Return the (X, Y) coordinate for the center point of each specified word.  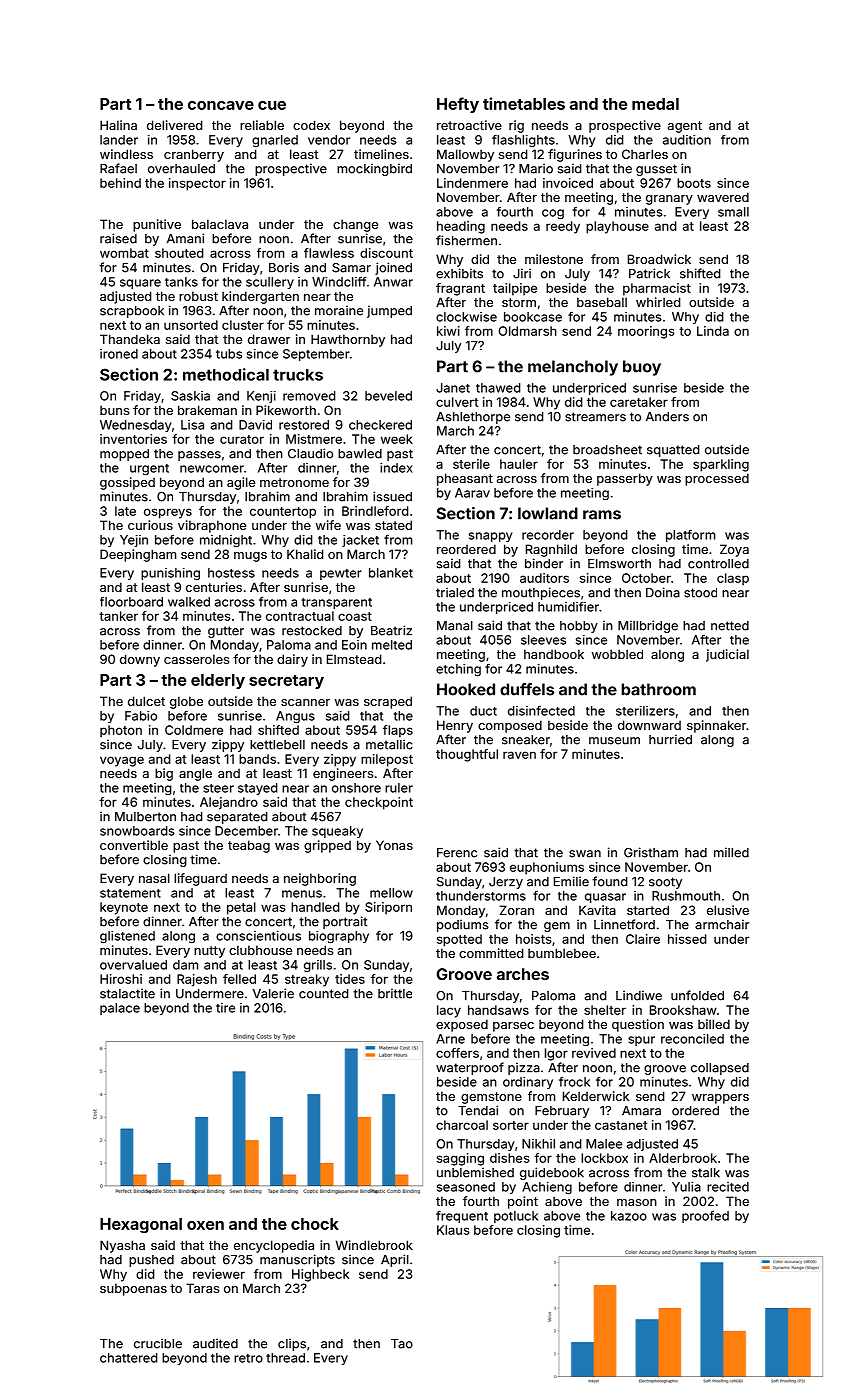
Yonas (394, 845)
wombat (124, 253)
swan (585, 854)
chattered (129, 1358)
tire (225, 1008)
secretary (286, 682)
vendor (329, 140)
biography (339, 937)
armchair (722, 924)
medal (655, 104)
